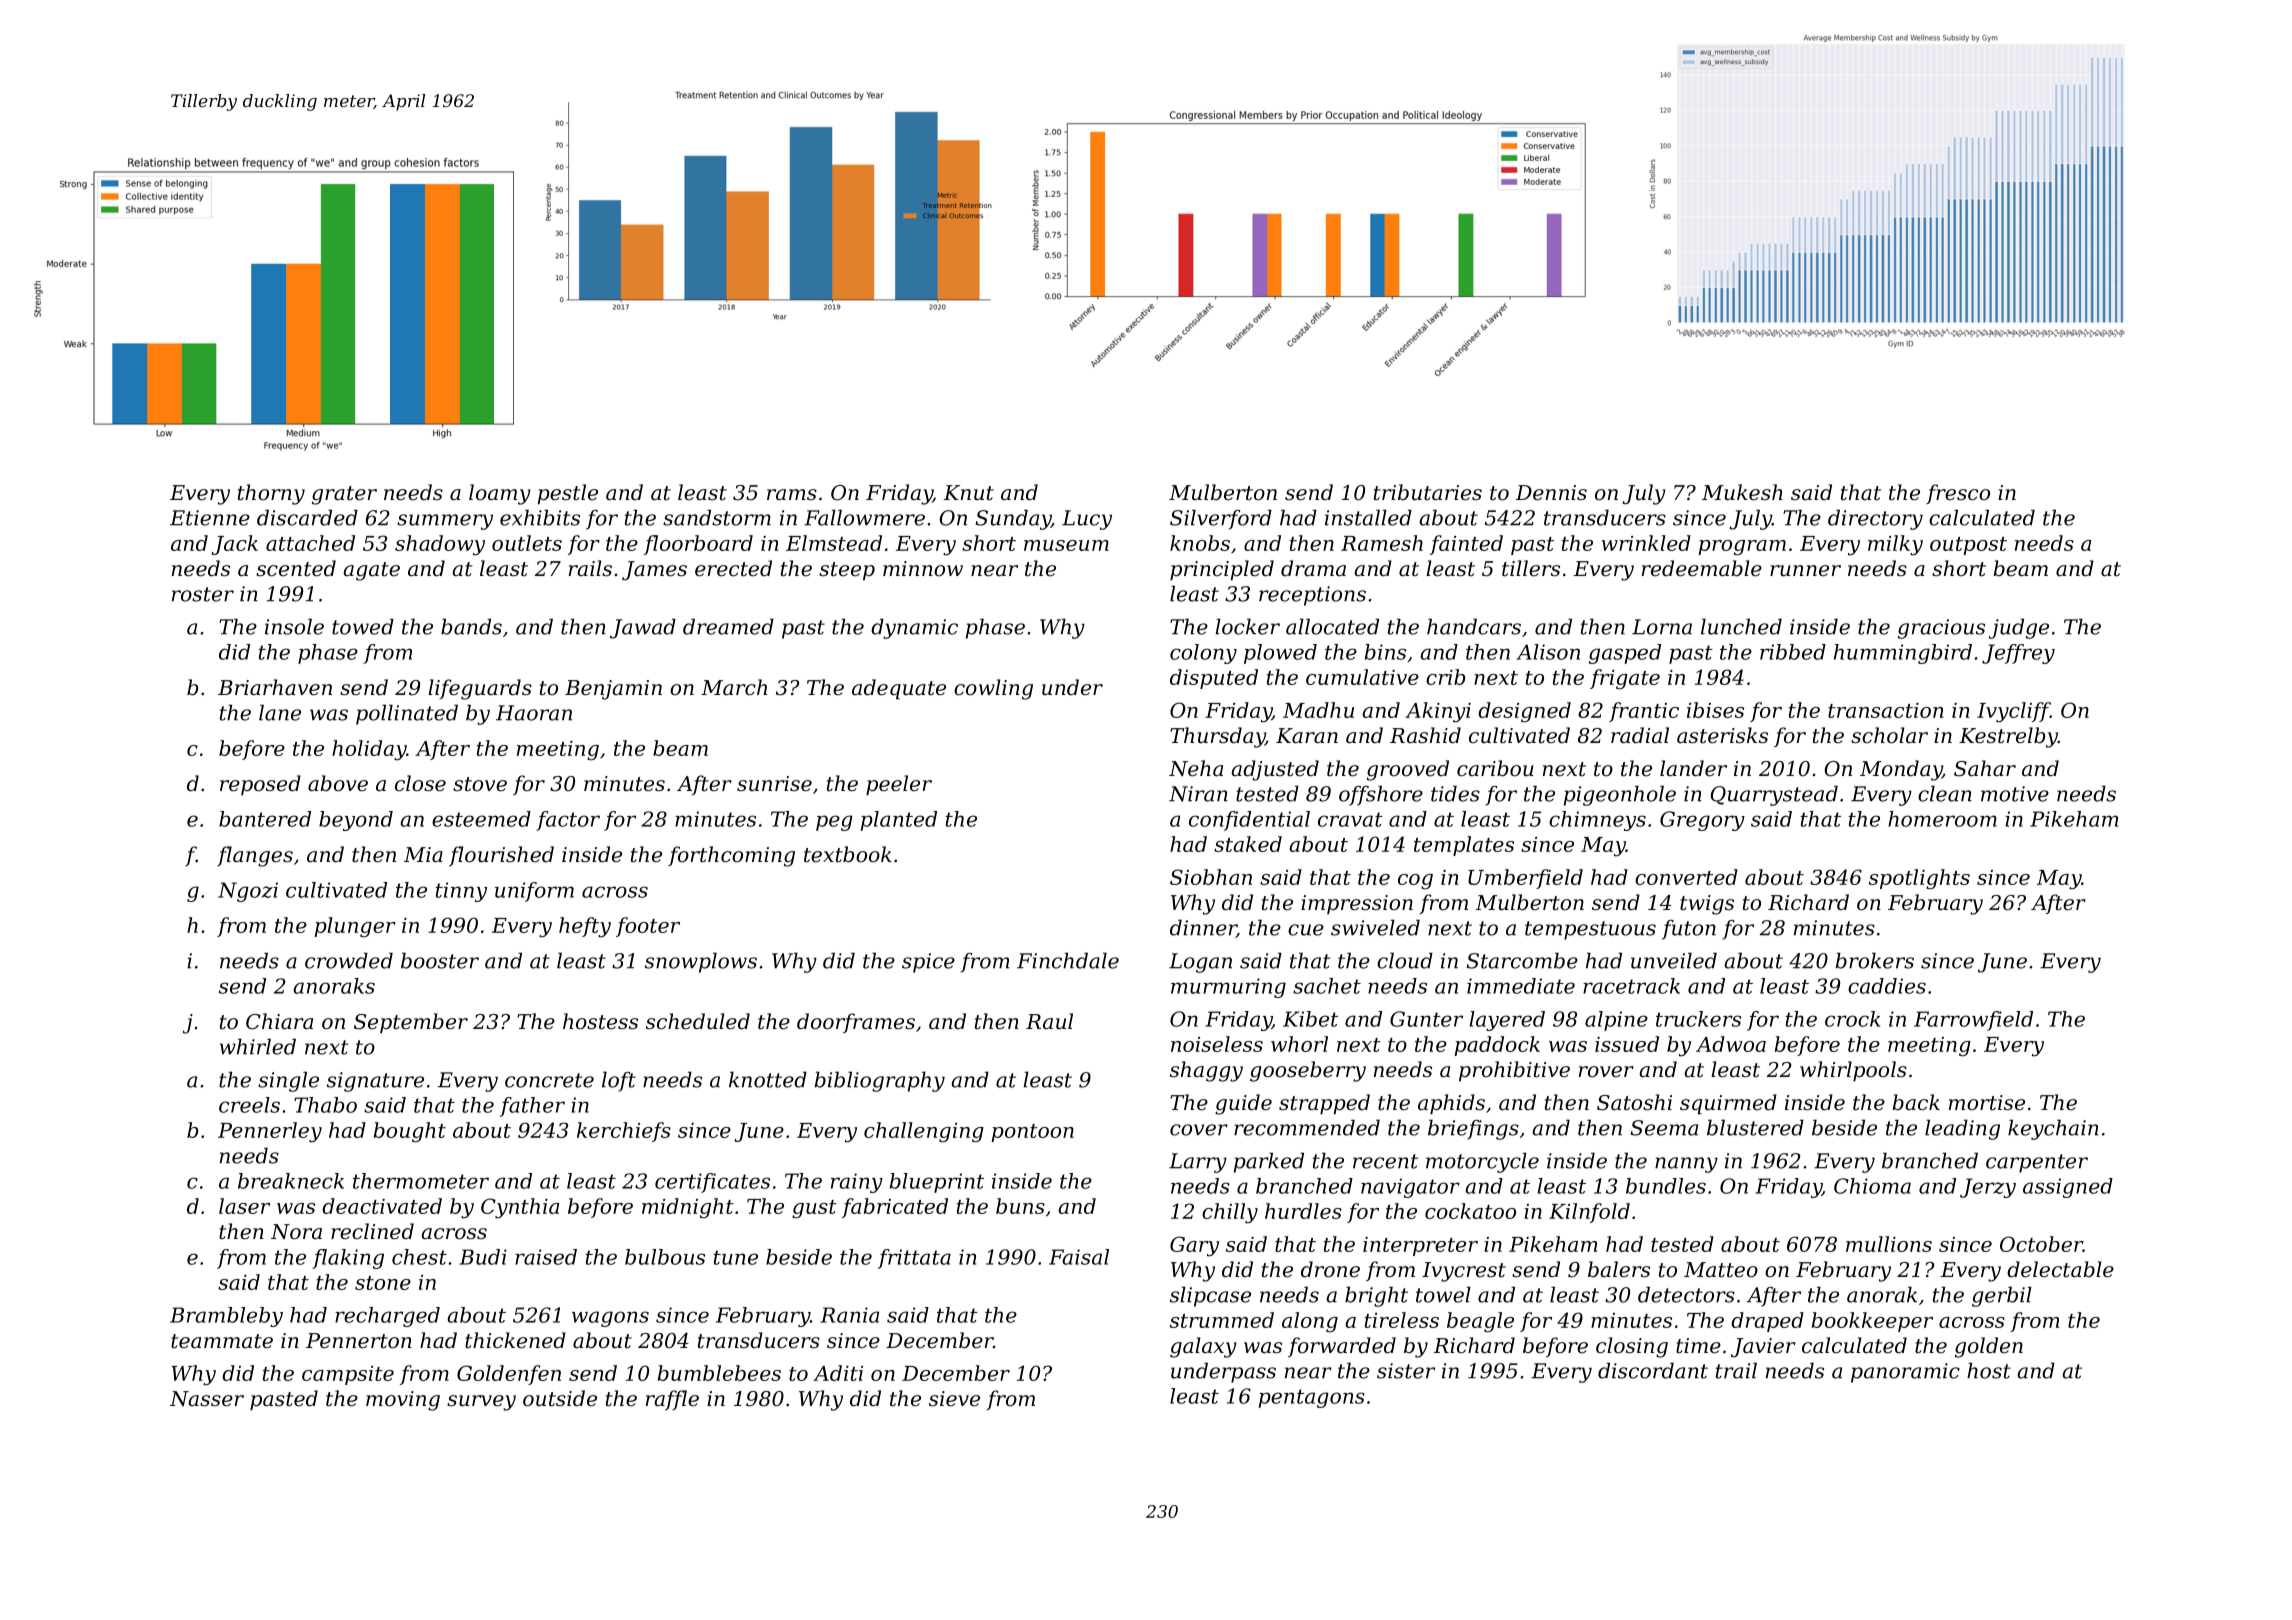 This document has width=2292, height=1620. I want to click on whirlpools, so click(1853, 1071).
